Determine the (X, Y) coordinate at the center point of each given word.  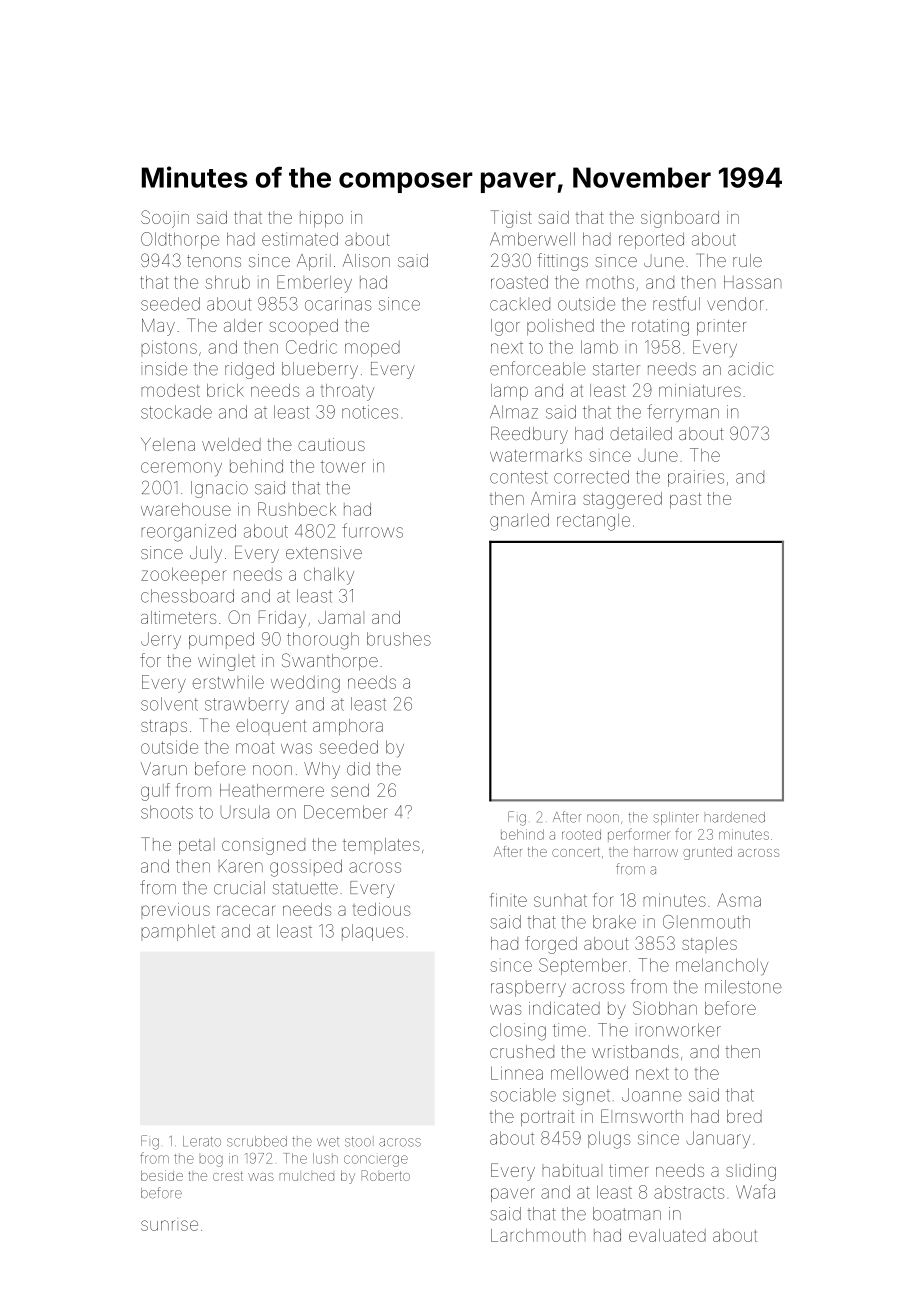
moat (255, 747)
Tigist (511, 219)
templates (381, 846)
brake (614, 922)
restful (676, 303)
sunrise (169, 1225)
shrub (228, 282)
